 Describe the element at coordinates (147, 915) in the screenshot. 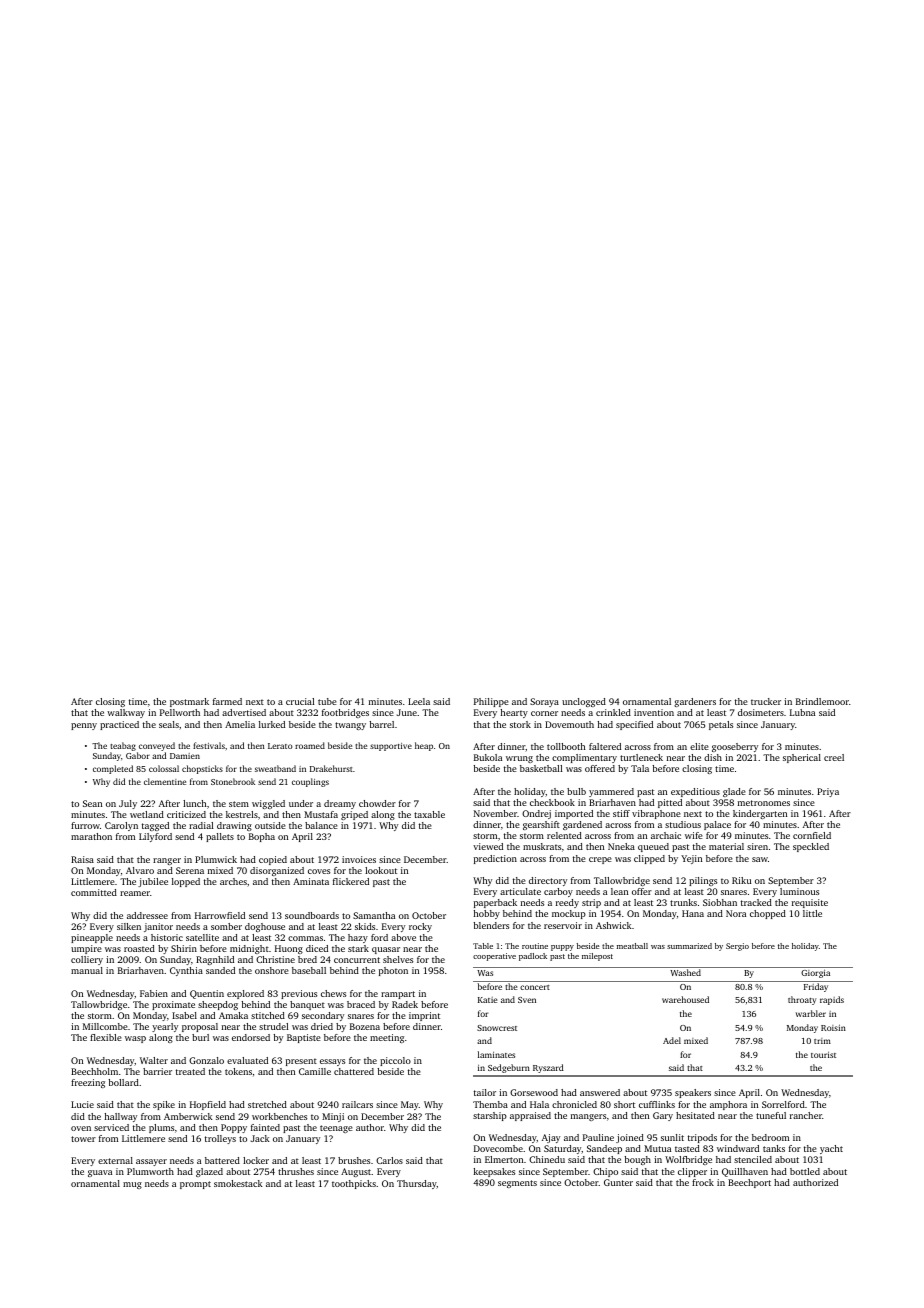

I see `addressee` at that location.
